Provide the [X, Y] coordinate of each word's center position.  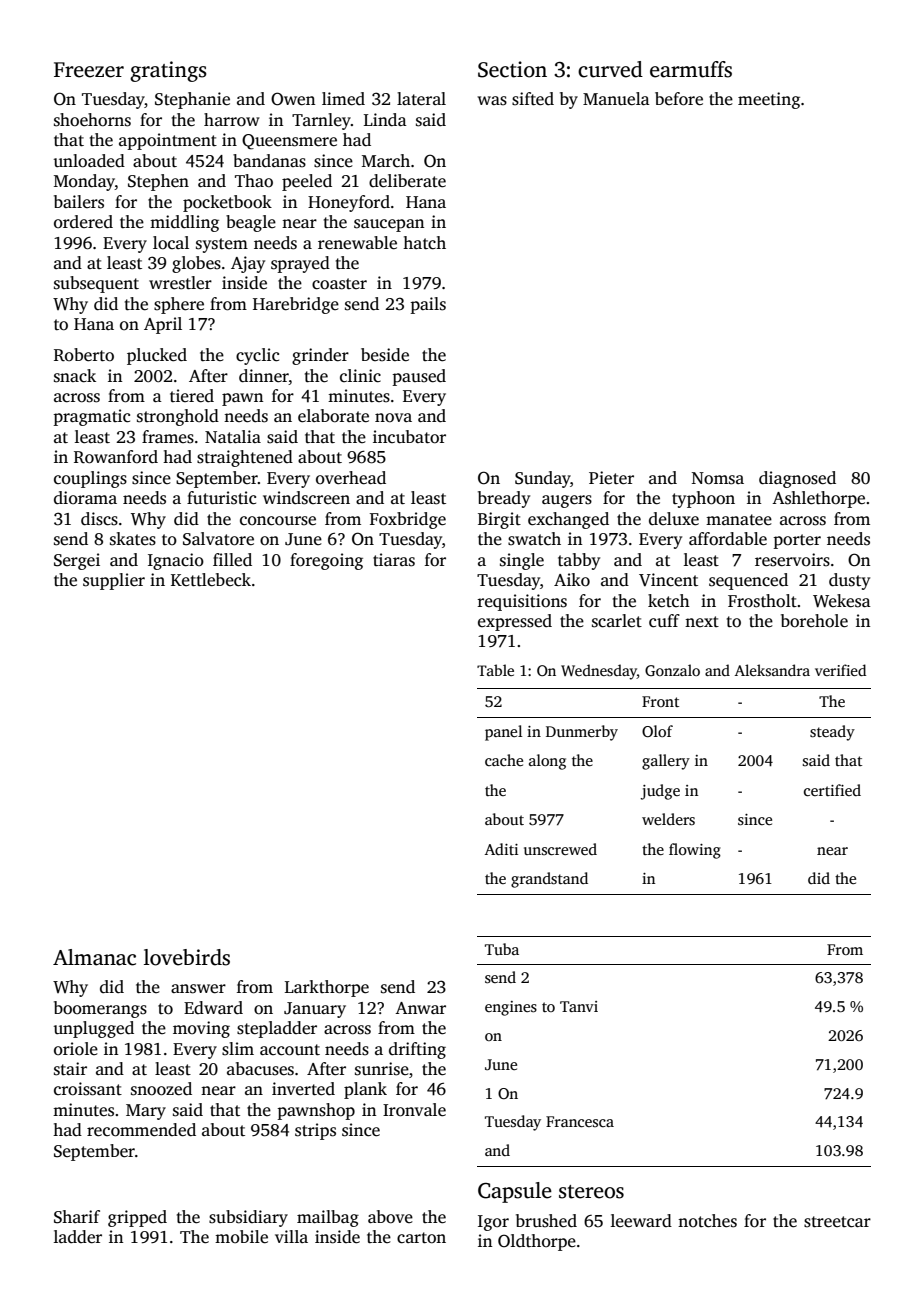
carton [421, 1238]
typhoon [703, 499]
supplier [114, 581]
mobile [241, 1237]
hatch [424, 243]
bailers [79, 202]
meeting [769, 100]
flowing [695, 851]
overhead [351, 478]
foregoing [326, 561]
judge [660, 792]
